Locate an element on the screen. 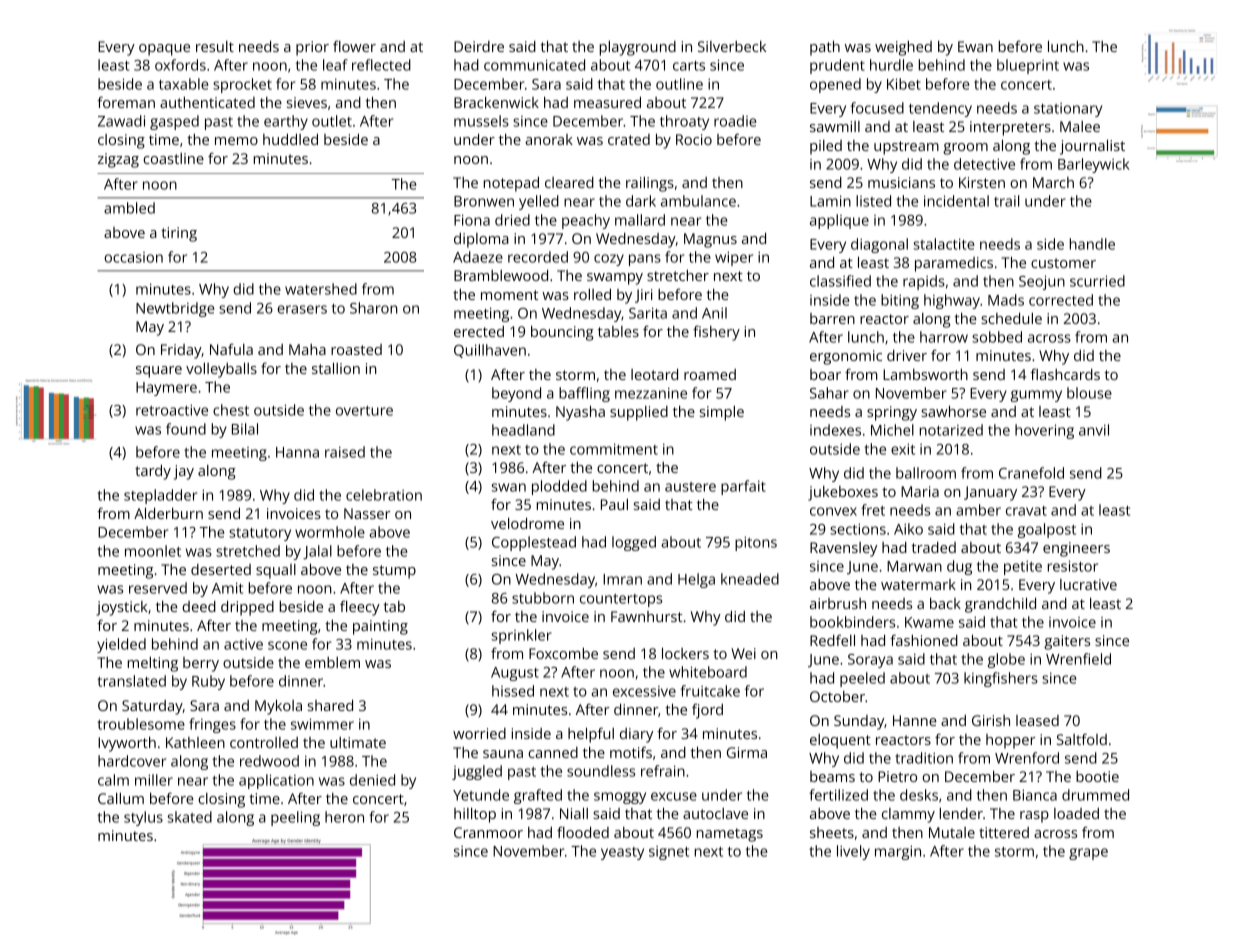 The width and height of the screenshot is (1233, 952). anvil is located at coordinates (1094, 430).
